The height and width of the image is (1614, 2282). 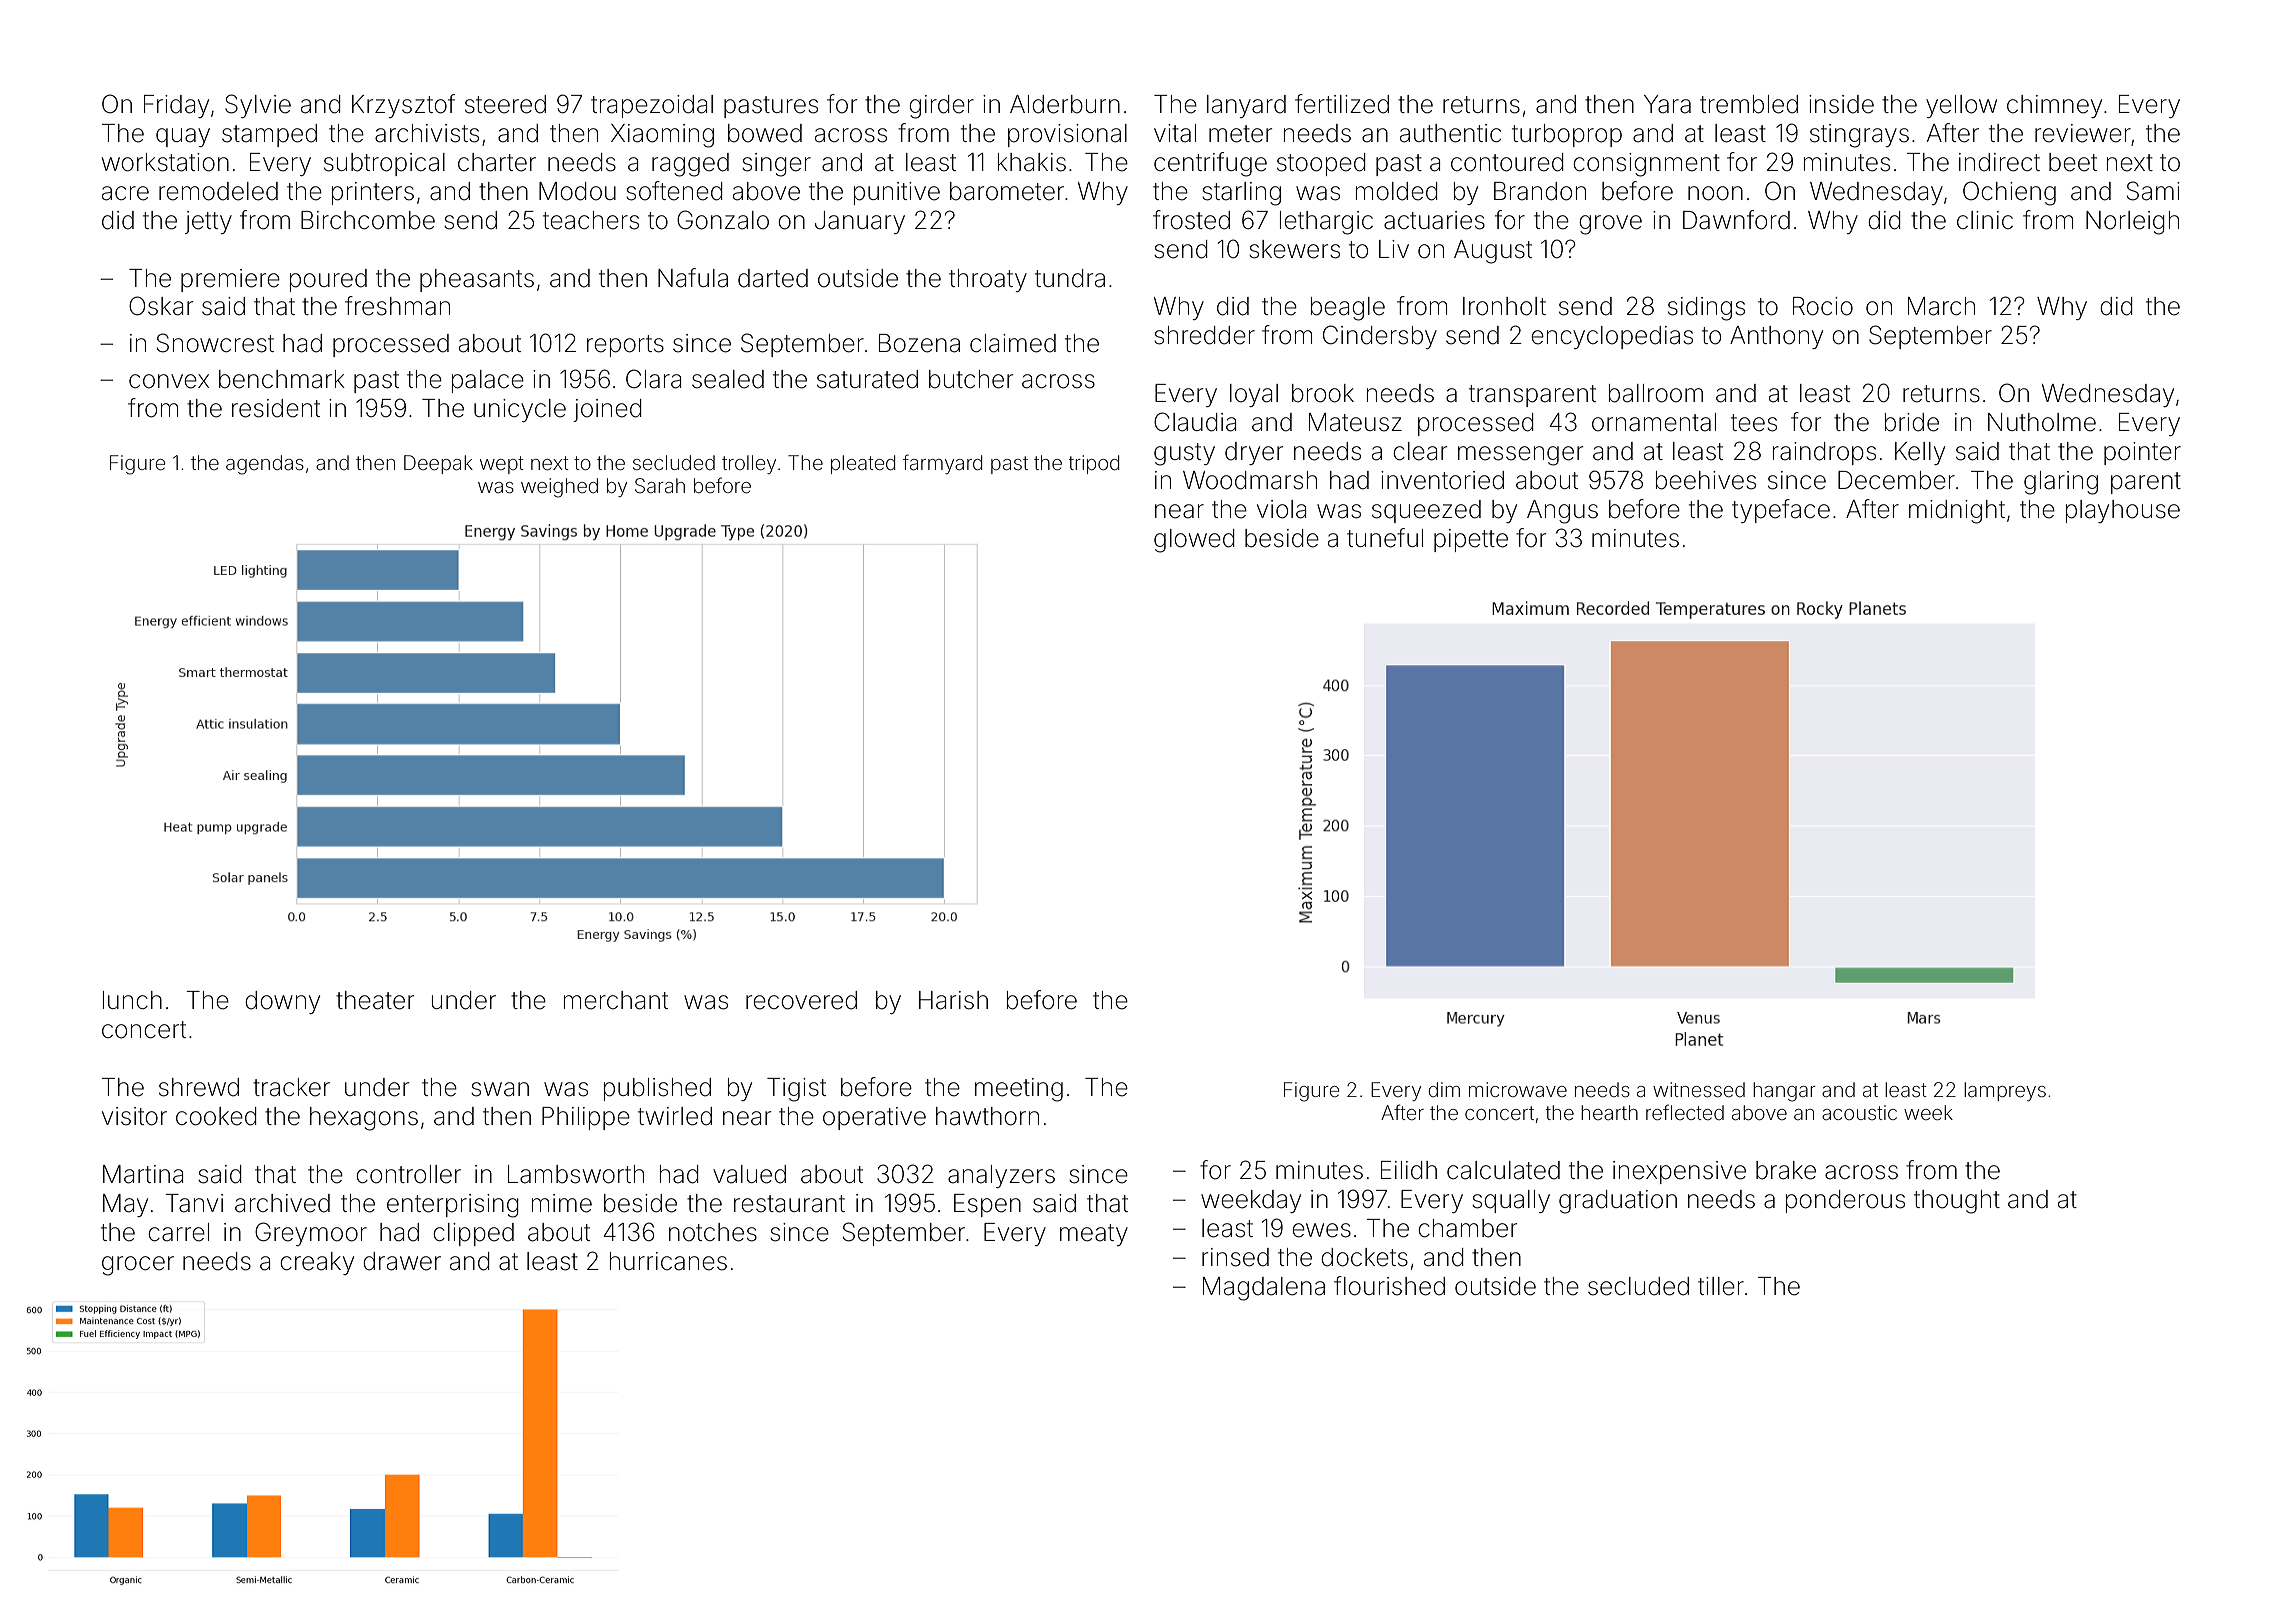 What do you see at coordinates (258, 106) in the image?
I see `Sylvie` at bounding box center [258, 106].
